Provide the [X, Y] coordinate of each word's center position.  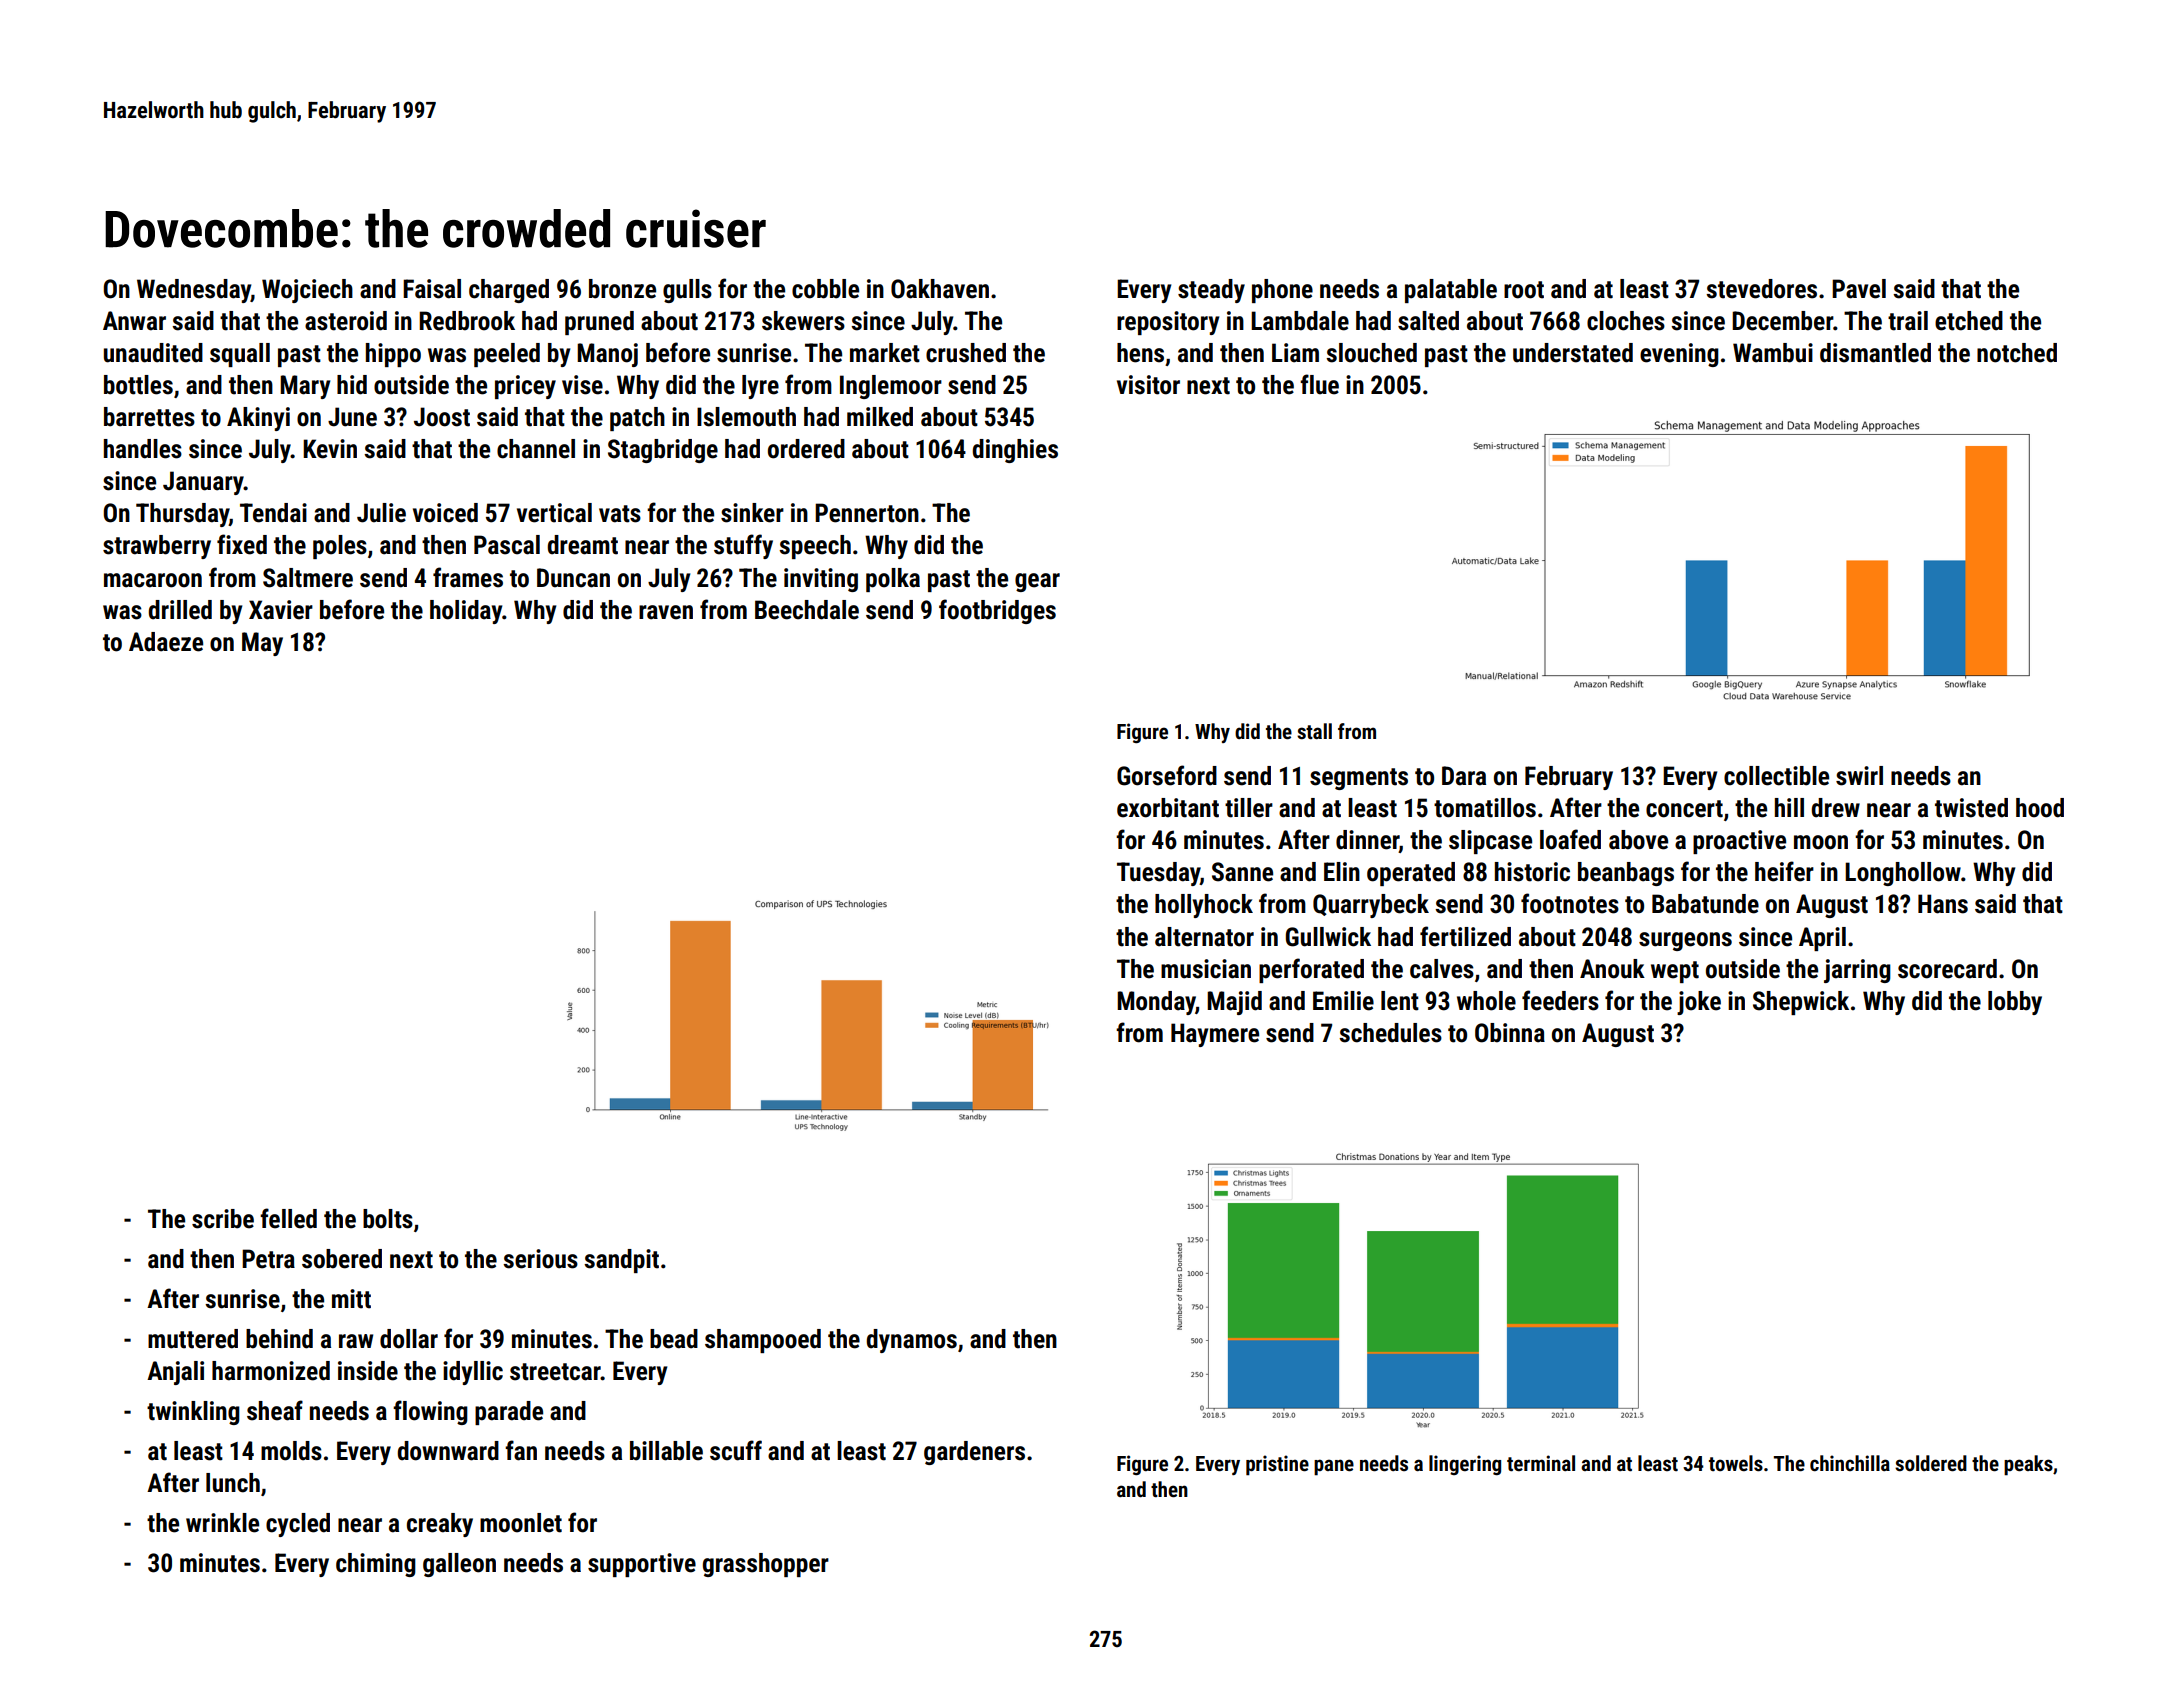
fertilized [1465, 936]
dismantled [1875, 353]
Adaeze [166, 642]
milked [880, 417]
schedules [1390, 1033]
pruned [599, 323]
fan [521, 1450]
